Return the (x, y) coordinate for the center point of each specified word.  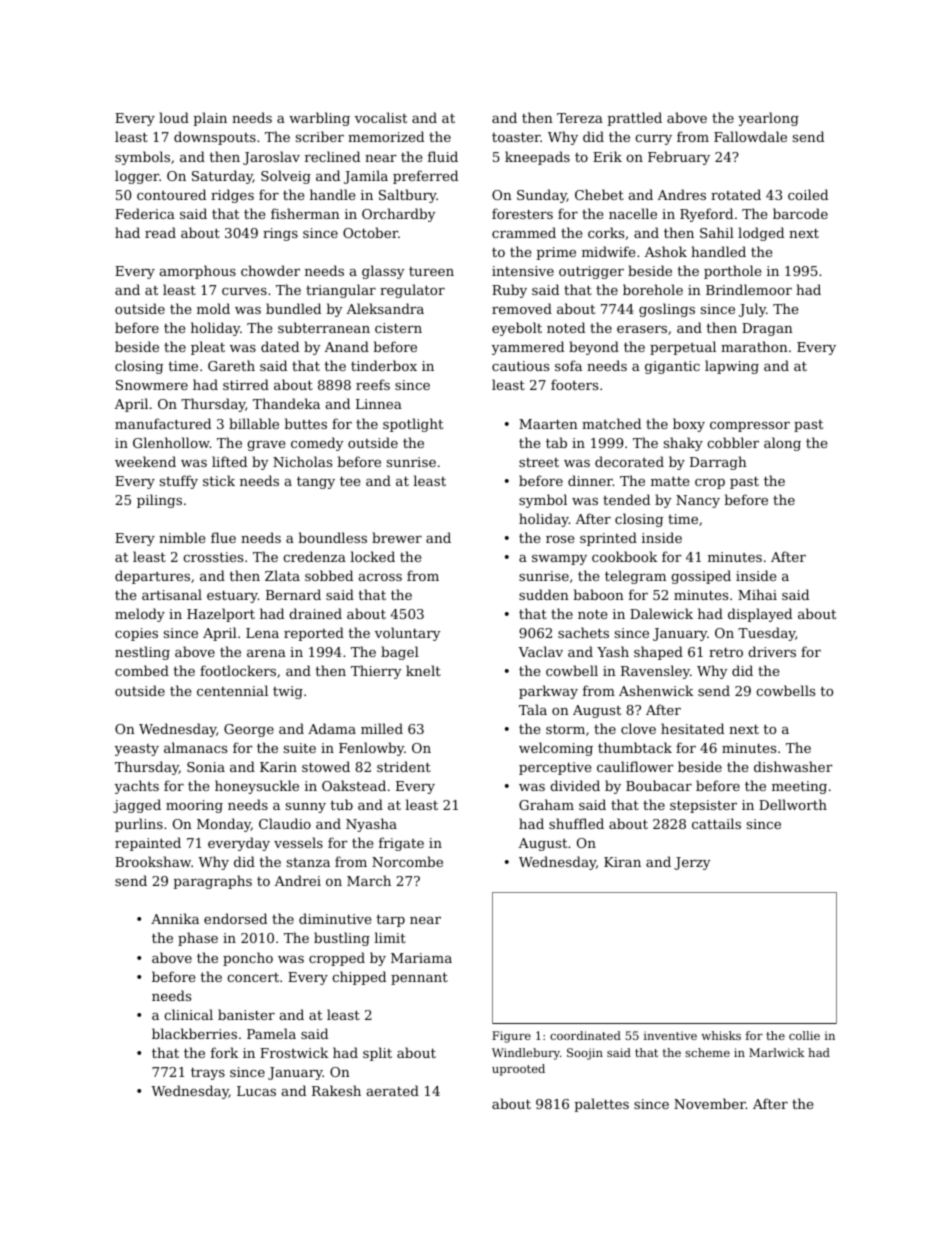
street (539, 462)
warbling (319, 119)
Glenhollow (171, 442)
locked (372, 556)
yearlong (768, 119)
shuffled (576, 823)
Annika (175, 918)
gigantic (672, 367)
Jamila (366, 177)
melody (140, 615)
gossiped (701, 577)
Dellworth (793, 804)
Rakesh (336, 1090)
